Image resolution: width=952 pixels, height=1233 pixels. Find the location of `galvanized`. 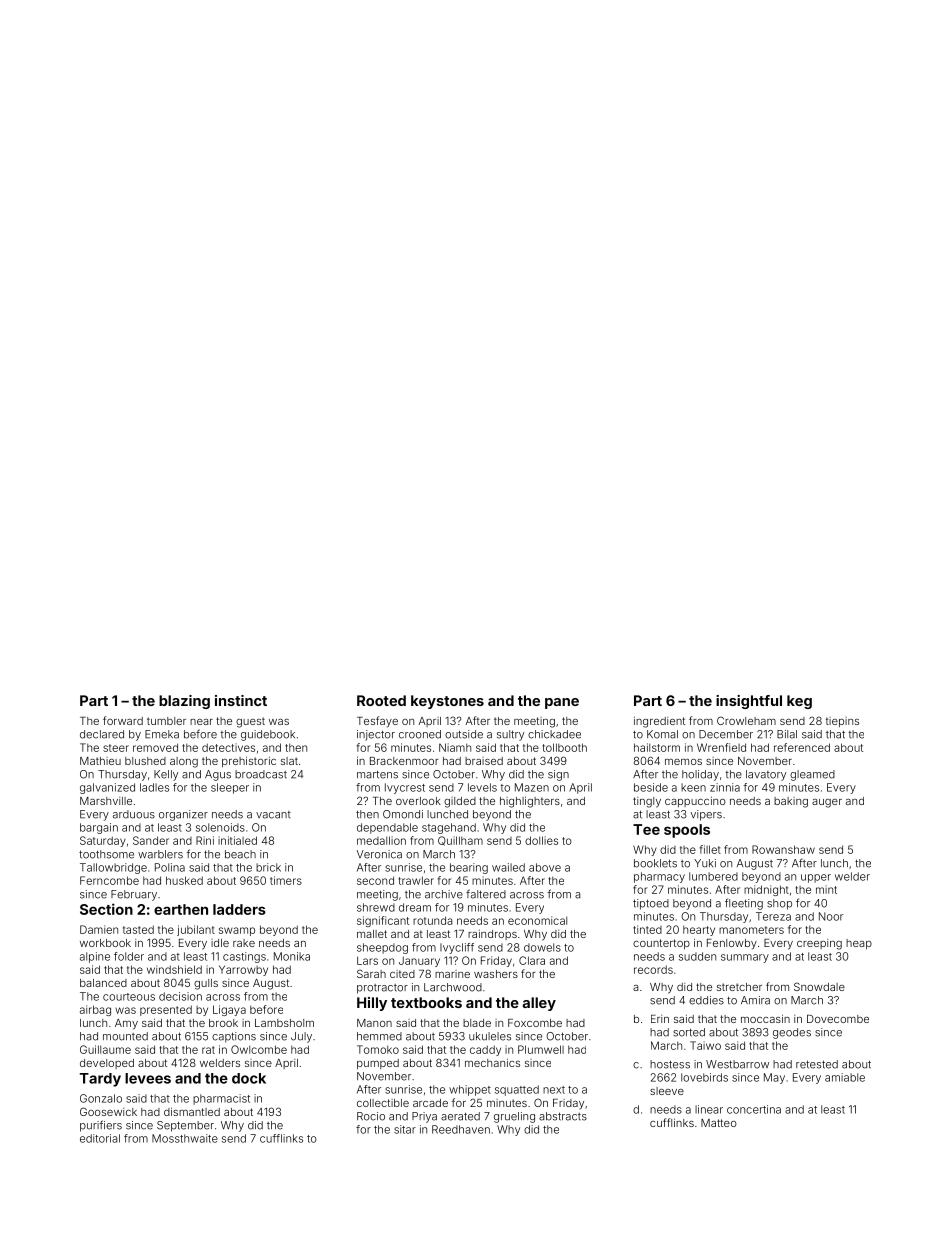

galvanized is located at coordinates (107, 788).
